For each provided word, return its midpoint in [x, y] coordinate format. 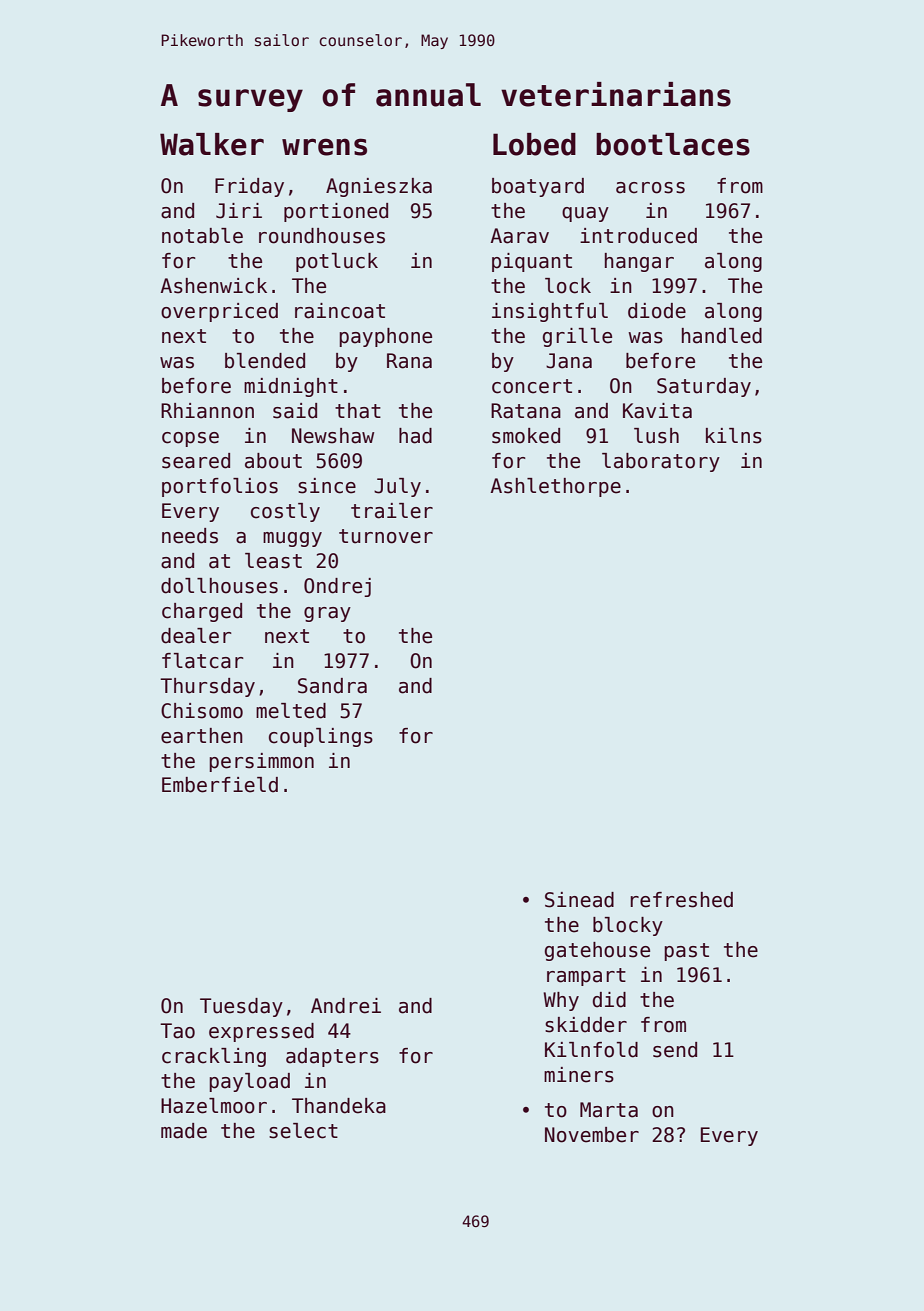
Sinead [579, 900]
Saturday [704, 387]
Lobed [534, 144]
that [358, 411]
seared [196, 461]
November [592, 1135]
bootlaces [673, 144]
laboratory [661, 462]
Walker [212, 144]
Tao [177, 1031]
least [273, 561]
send [675, 1050]
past [686, 952]
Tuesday [241, 1007]
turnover [386, 536]
